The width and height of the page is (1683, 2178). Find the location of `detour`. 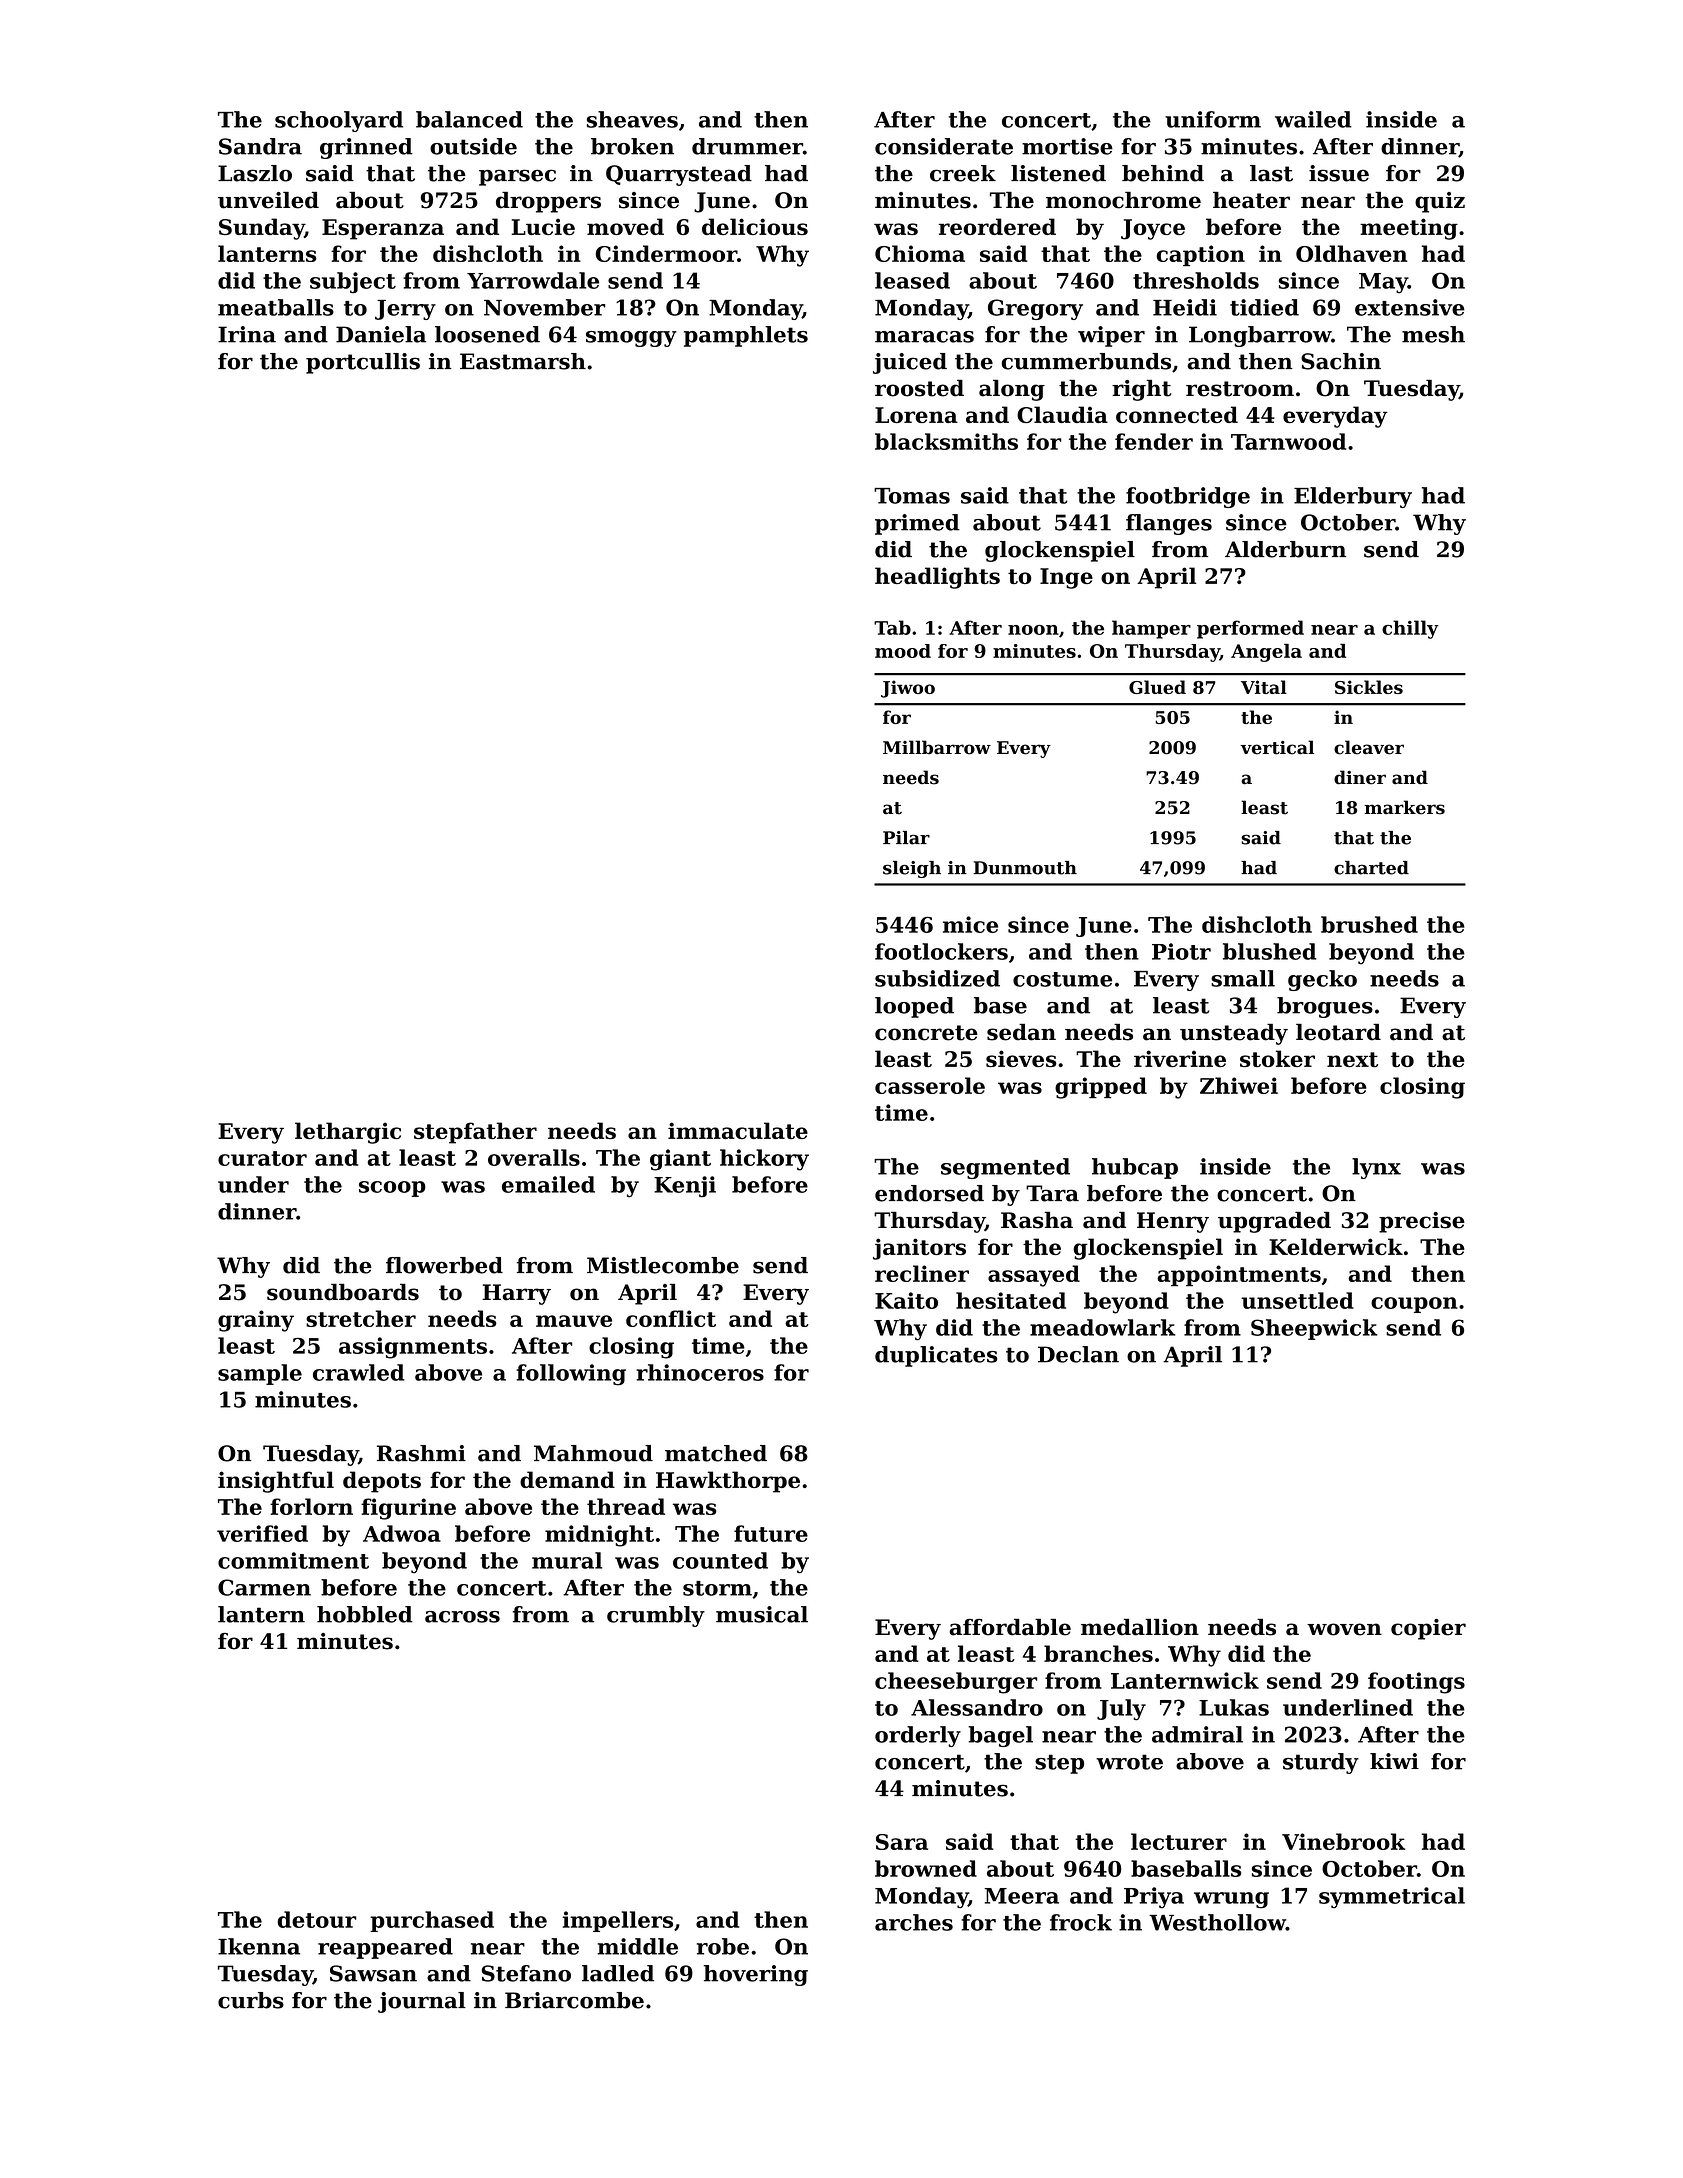

detour is located at coordinates (316, 1919).
